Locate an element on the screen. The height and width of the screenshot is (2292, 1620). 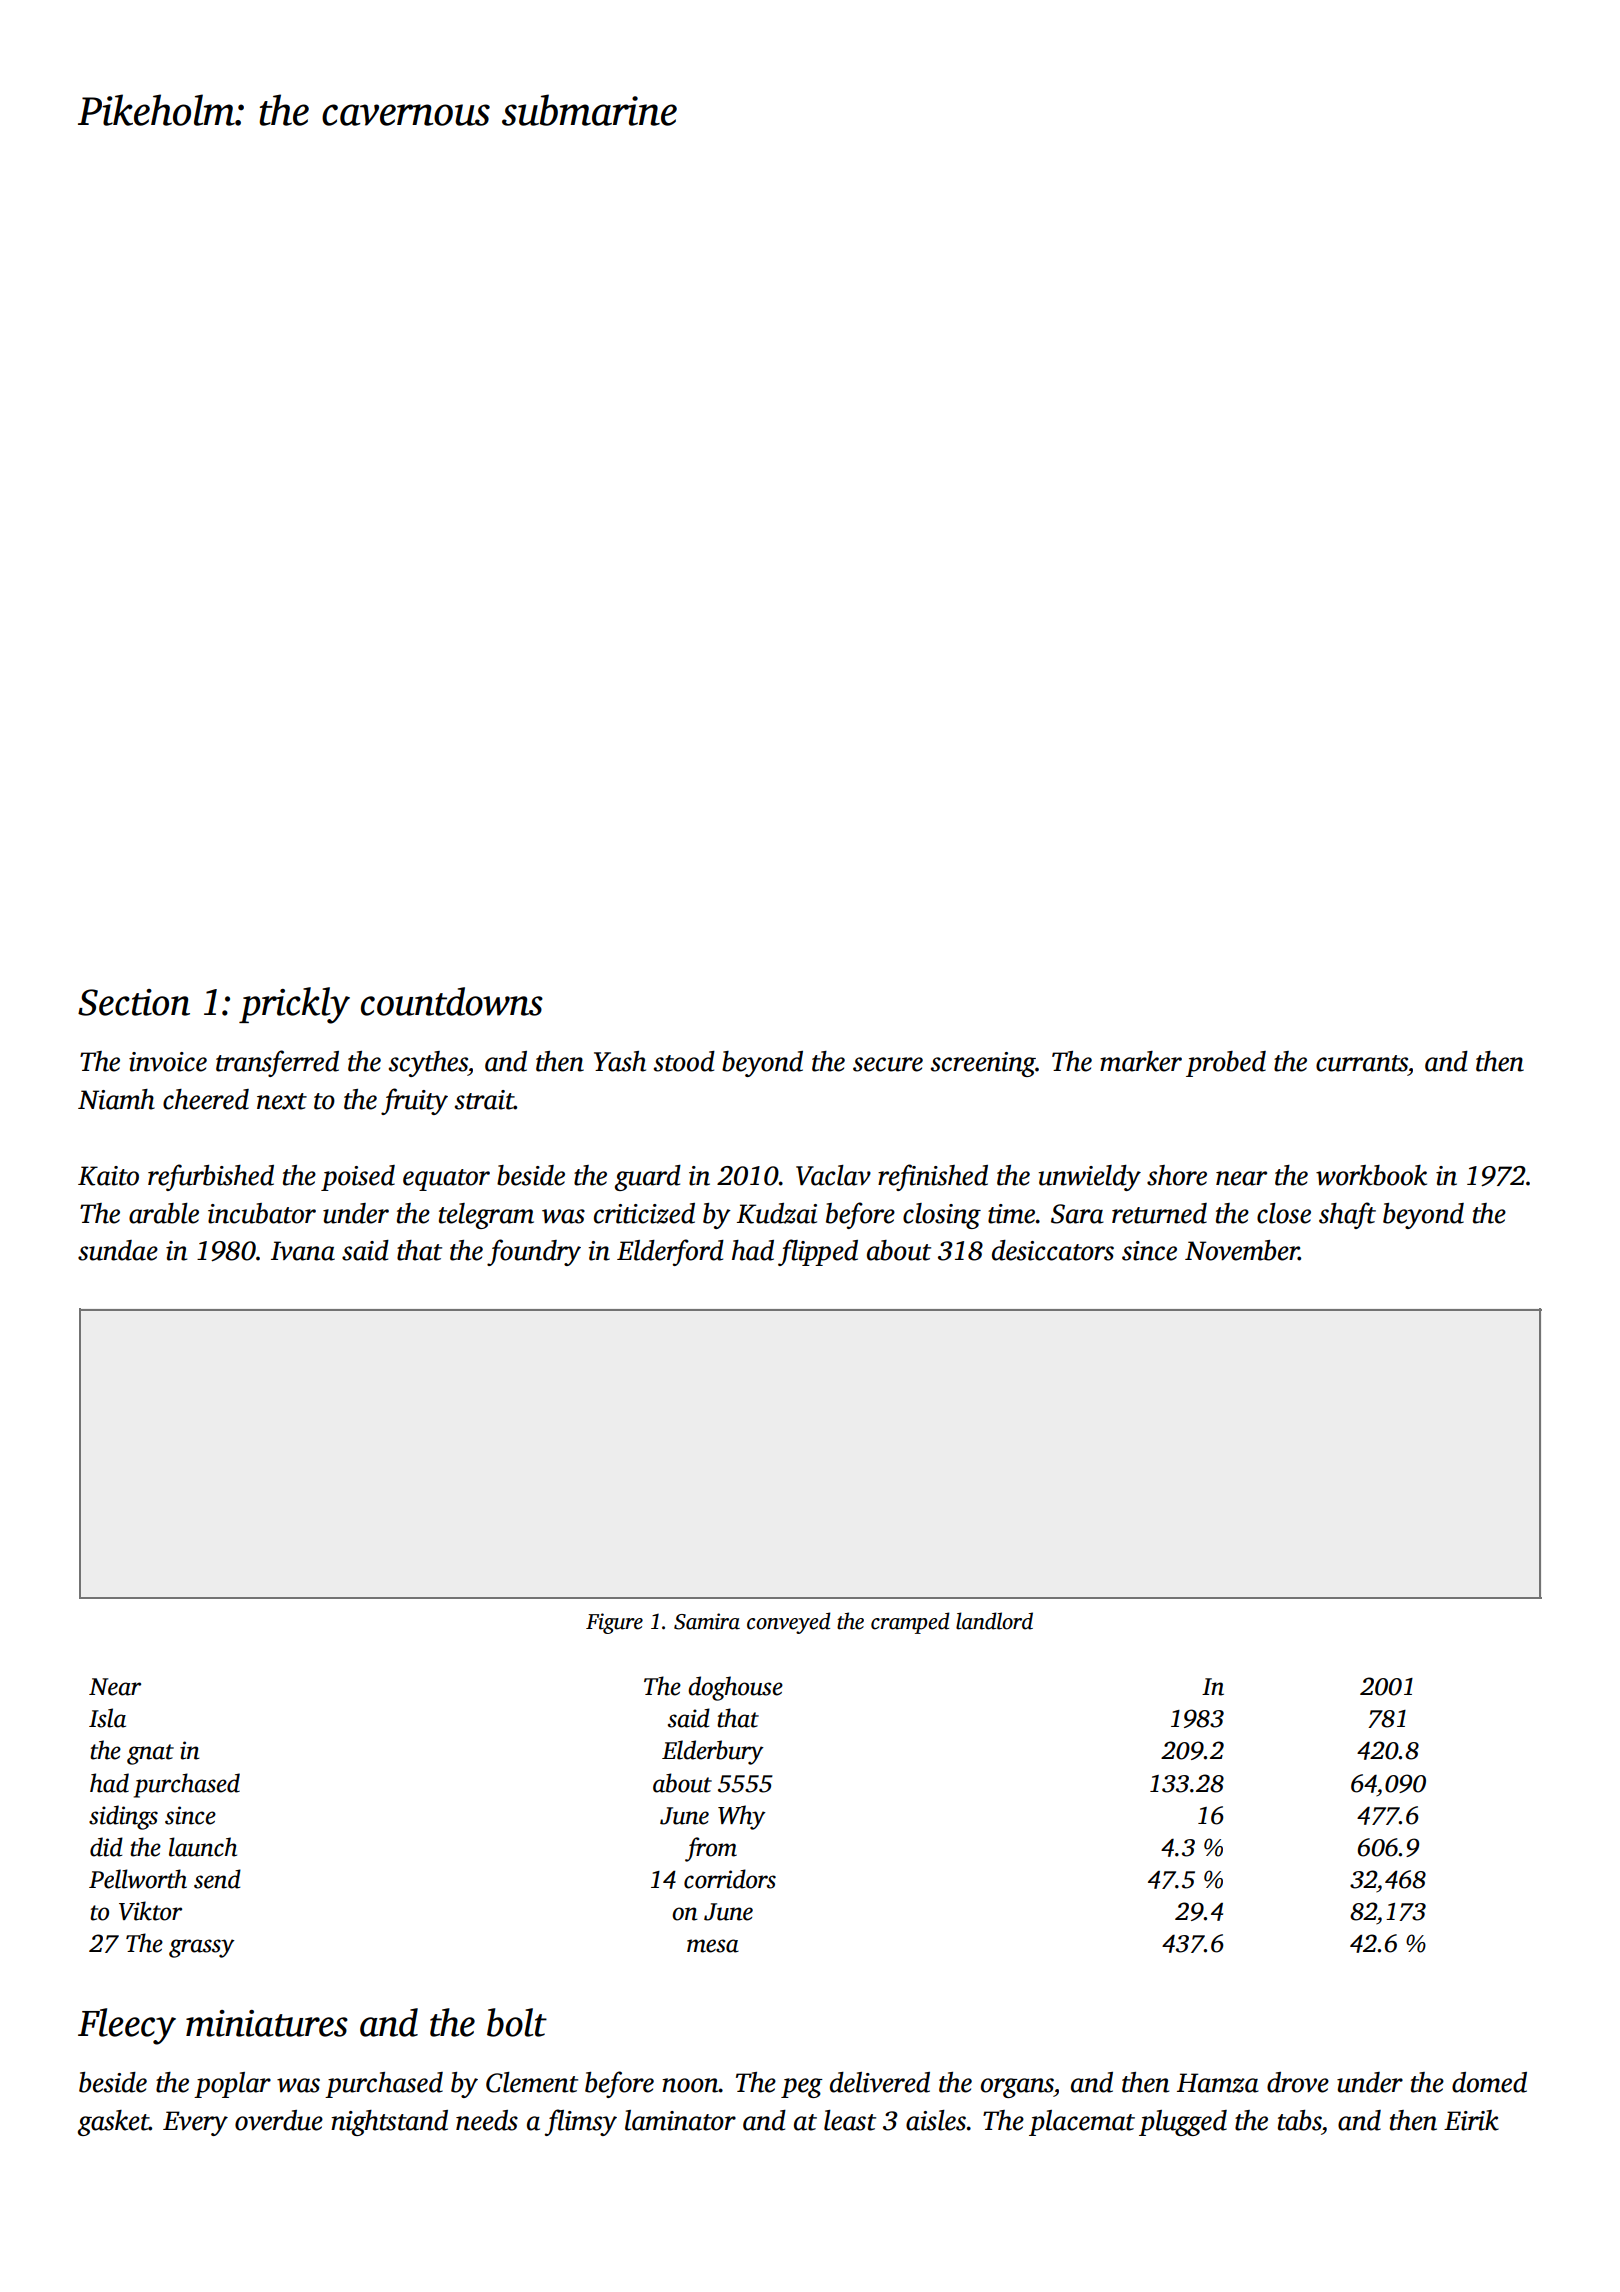
laminator is located at coordinates (680, 2120).
